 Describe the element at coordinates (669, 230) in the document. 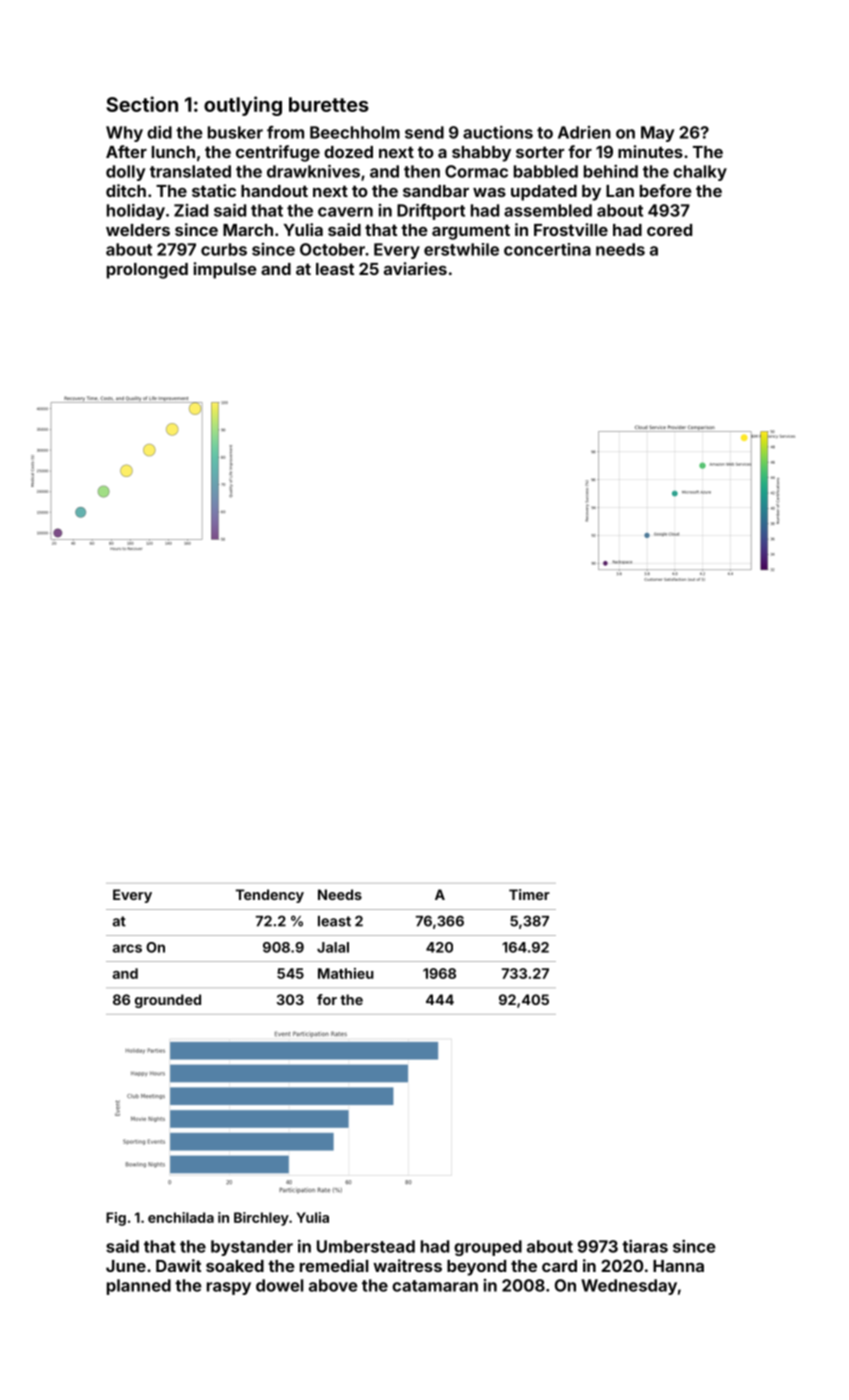

I see `cored` at that location.
